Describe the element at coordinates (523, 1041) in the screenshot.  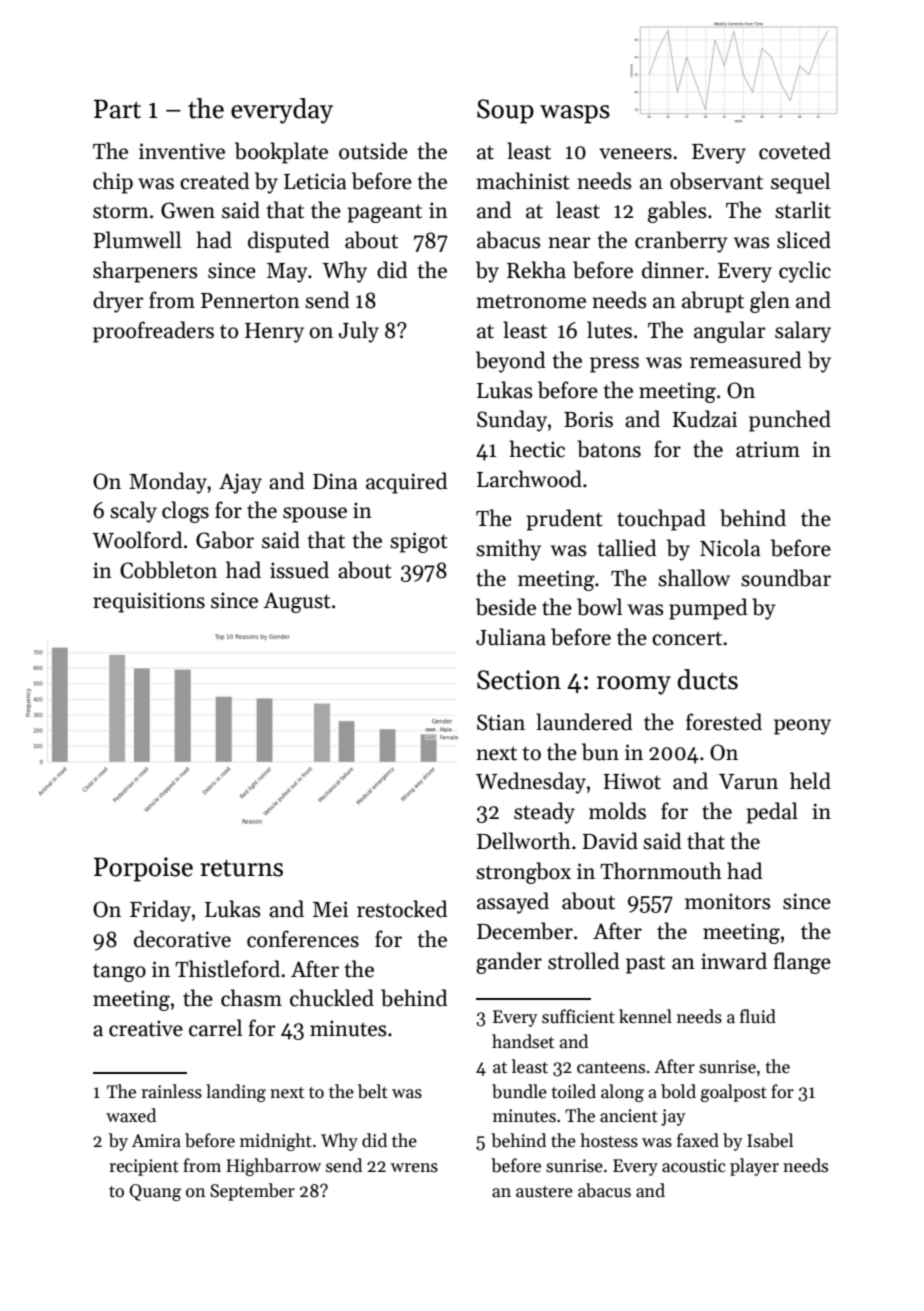
I see `handset` at that location.
